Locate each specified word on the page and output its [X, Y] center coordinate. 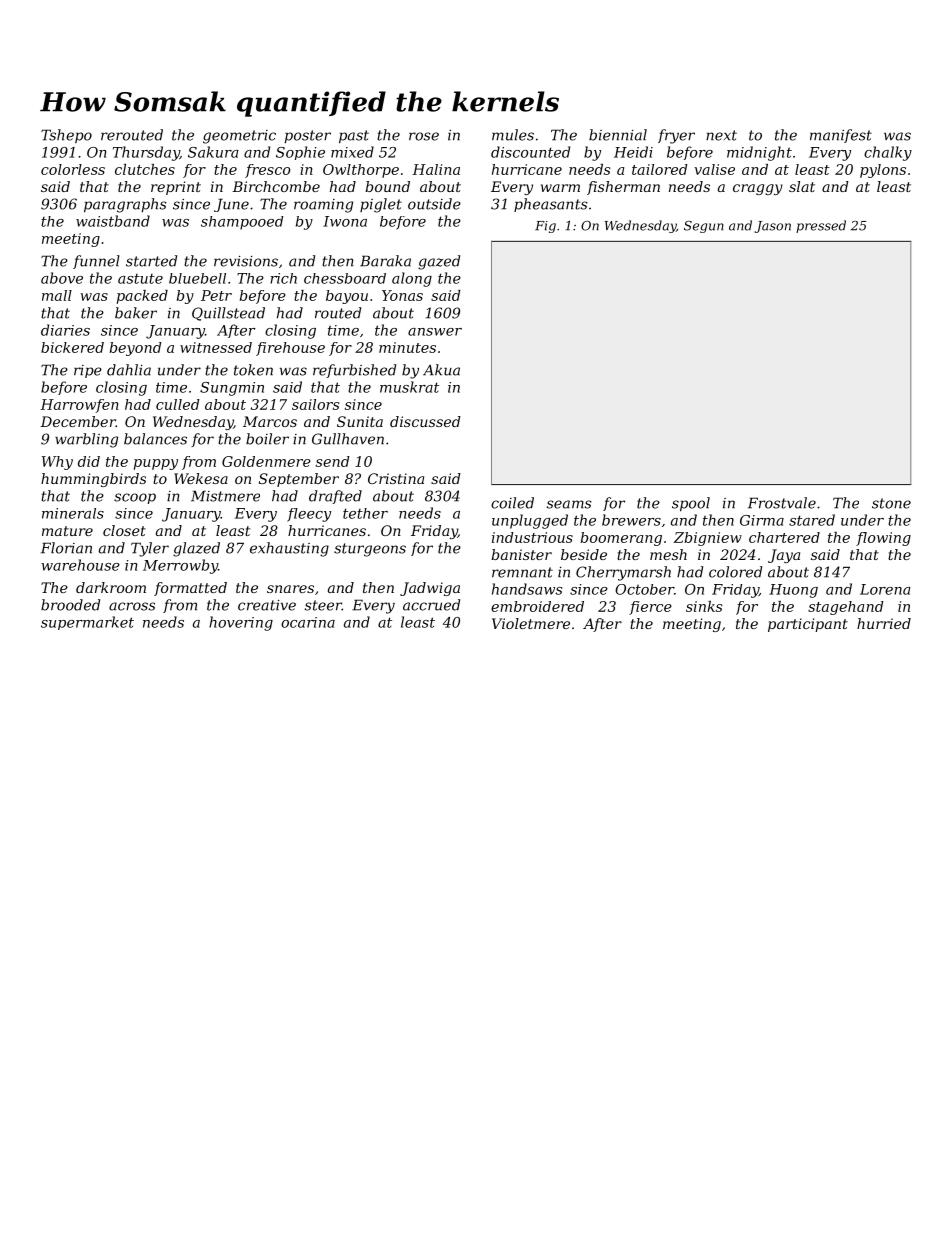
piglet [381, 205]
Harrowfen [79, 406]
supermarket [87, 623]
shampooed [242, 223]
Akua [441, 370]
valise [714, 169]
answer [435, 332]
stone [891, 503]
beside [584, 554]
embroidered [537, 606]
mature [67, 531]
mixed [352, 152]
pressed [821, 226]
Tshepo [66, 136]
